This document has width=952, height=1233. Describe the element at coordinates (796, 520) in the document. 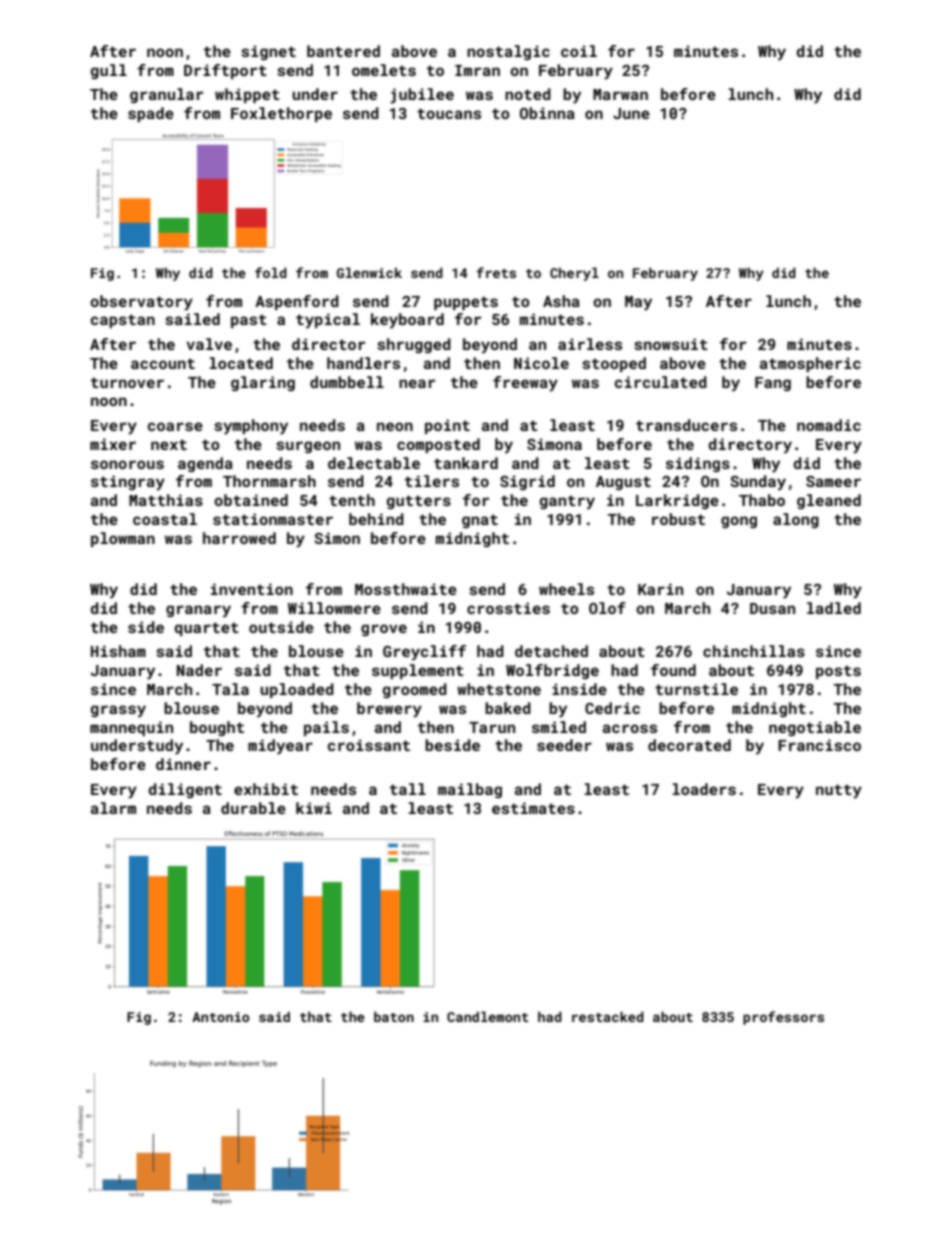

I see `along` at that location.
